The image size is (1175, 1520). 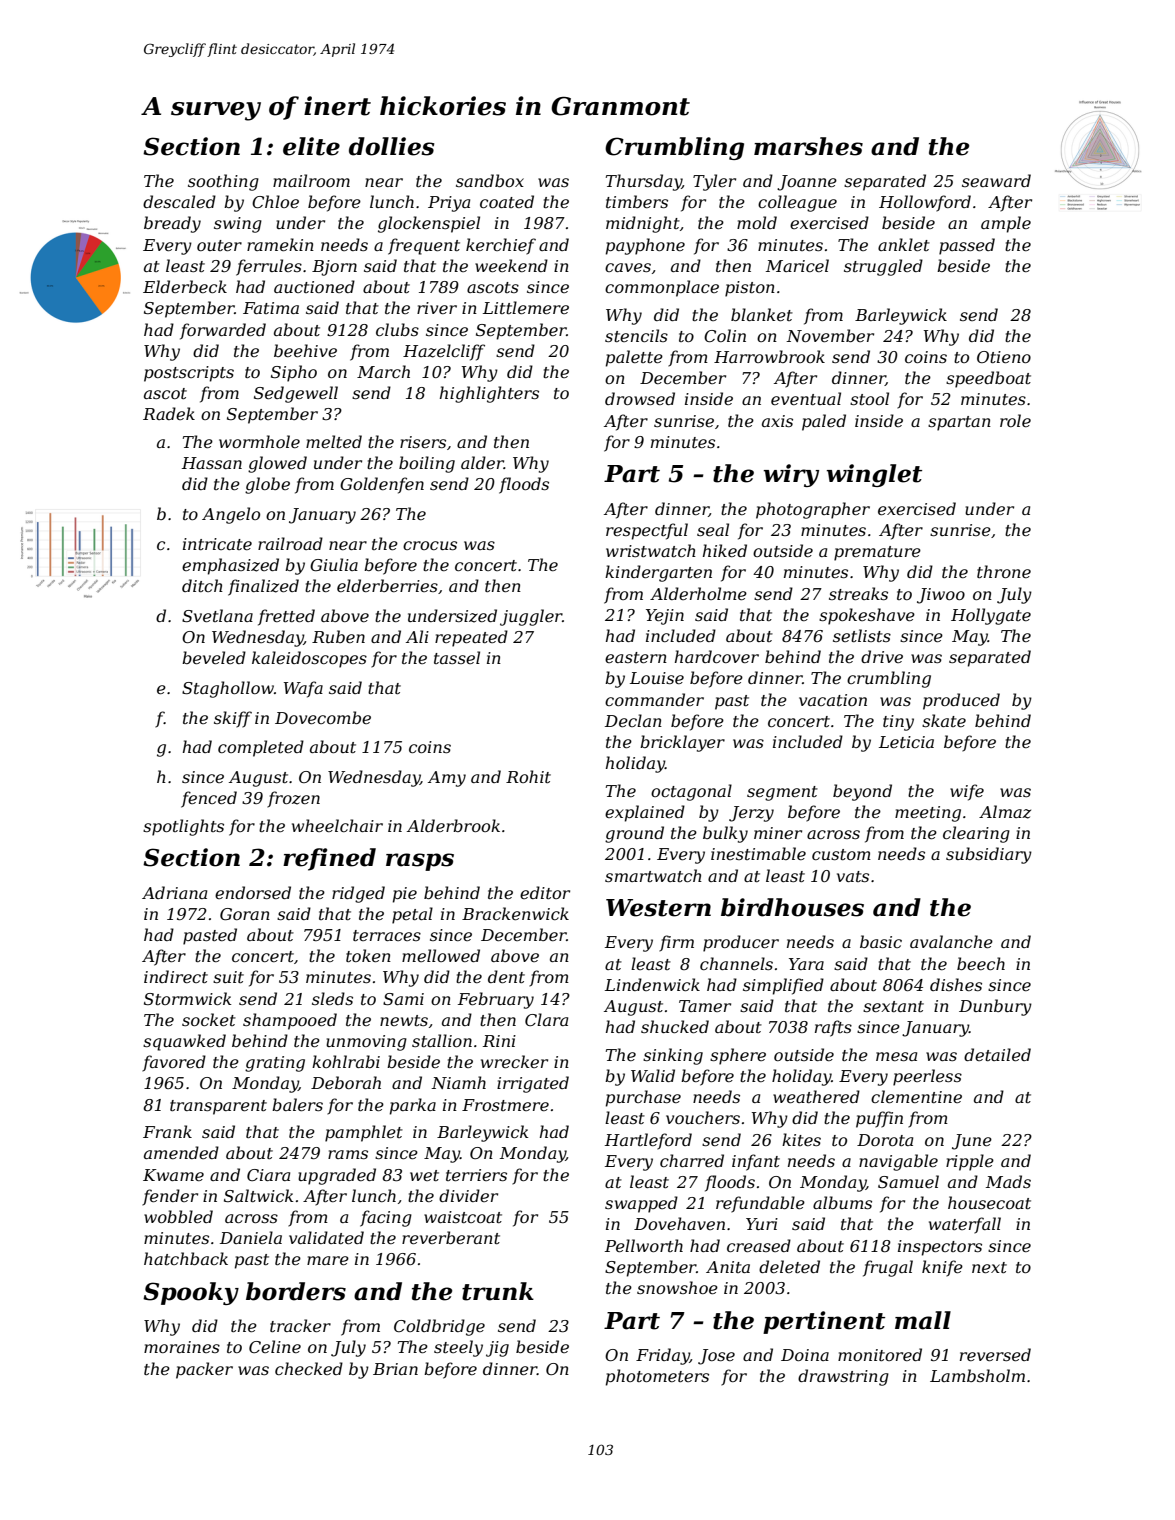 I want to click on commonplace, so click(x=662, y=288).
